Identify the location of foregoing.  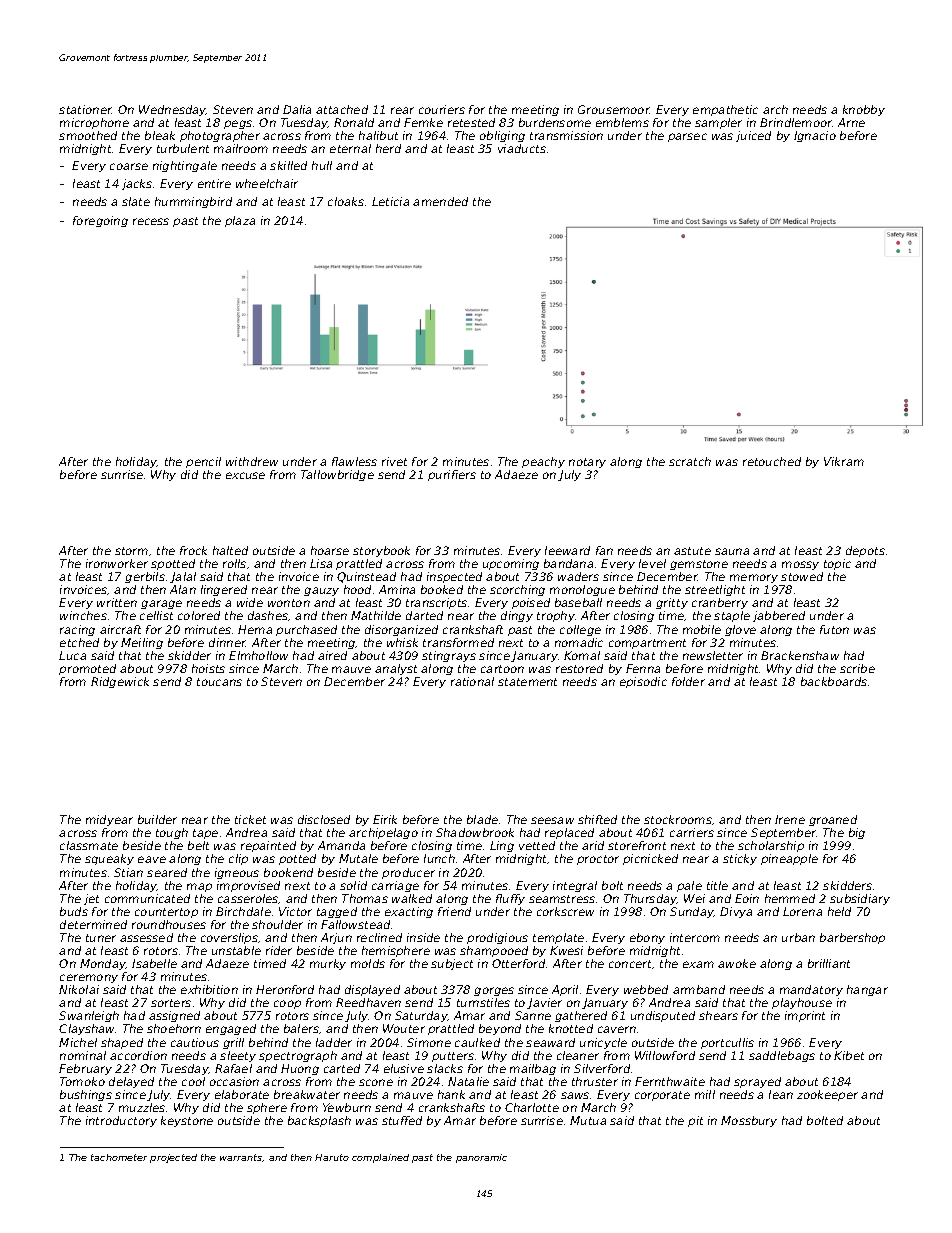
(100, 221).
